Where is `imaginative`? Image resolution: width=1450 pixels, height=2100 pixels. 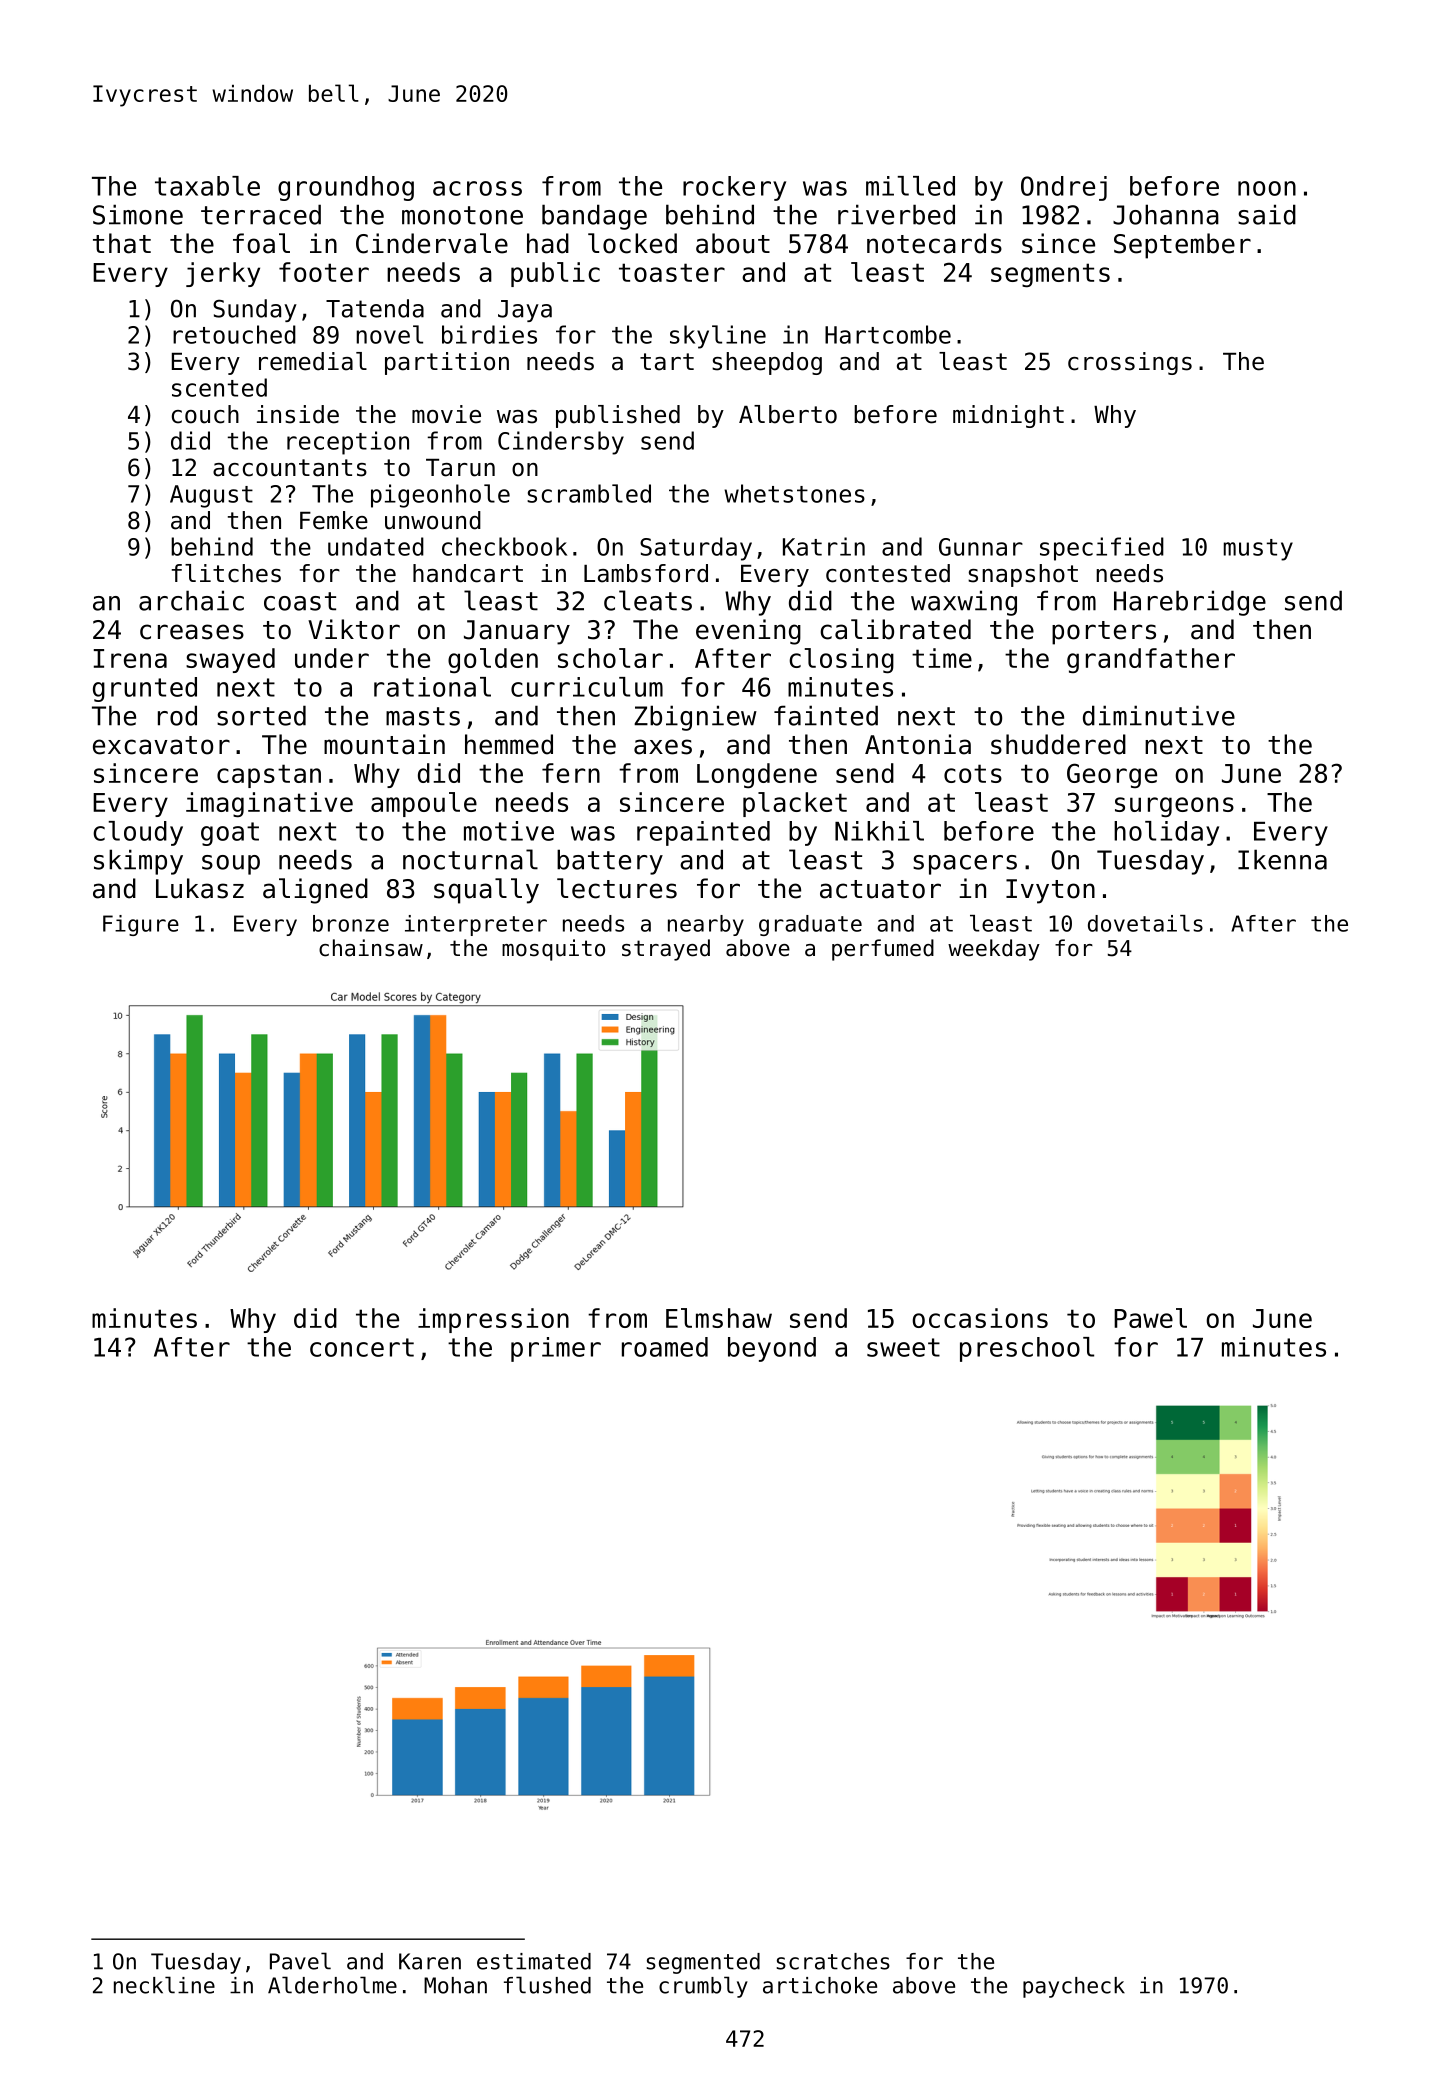
imaginative is located at coordinates (269, 804).
